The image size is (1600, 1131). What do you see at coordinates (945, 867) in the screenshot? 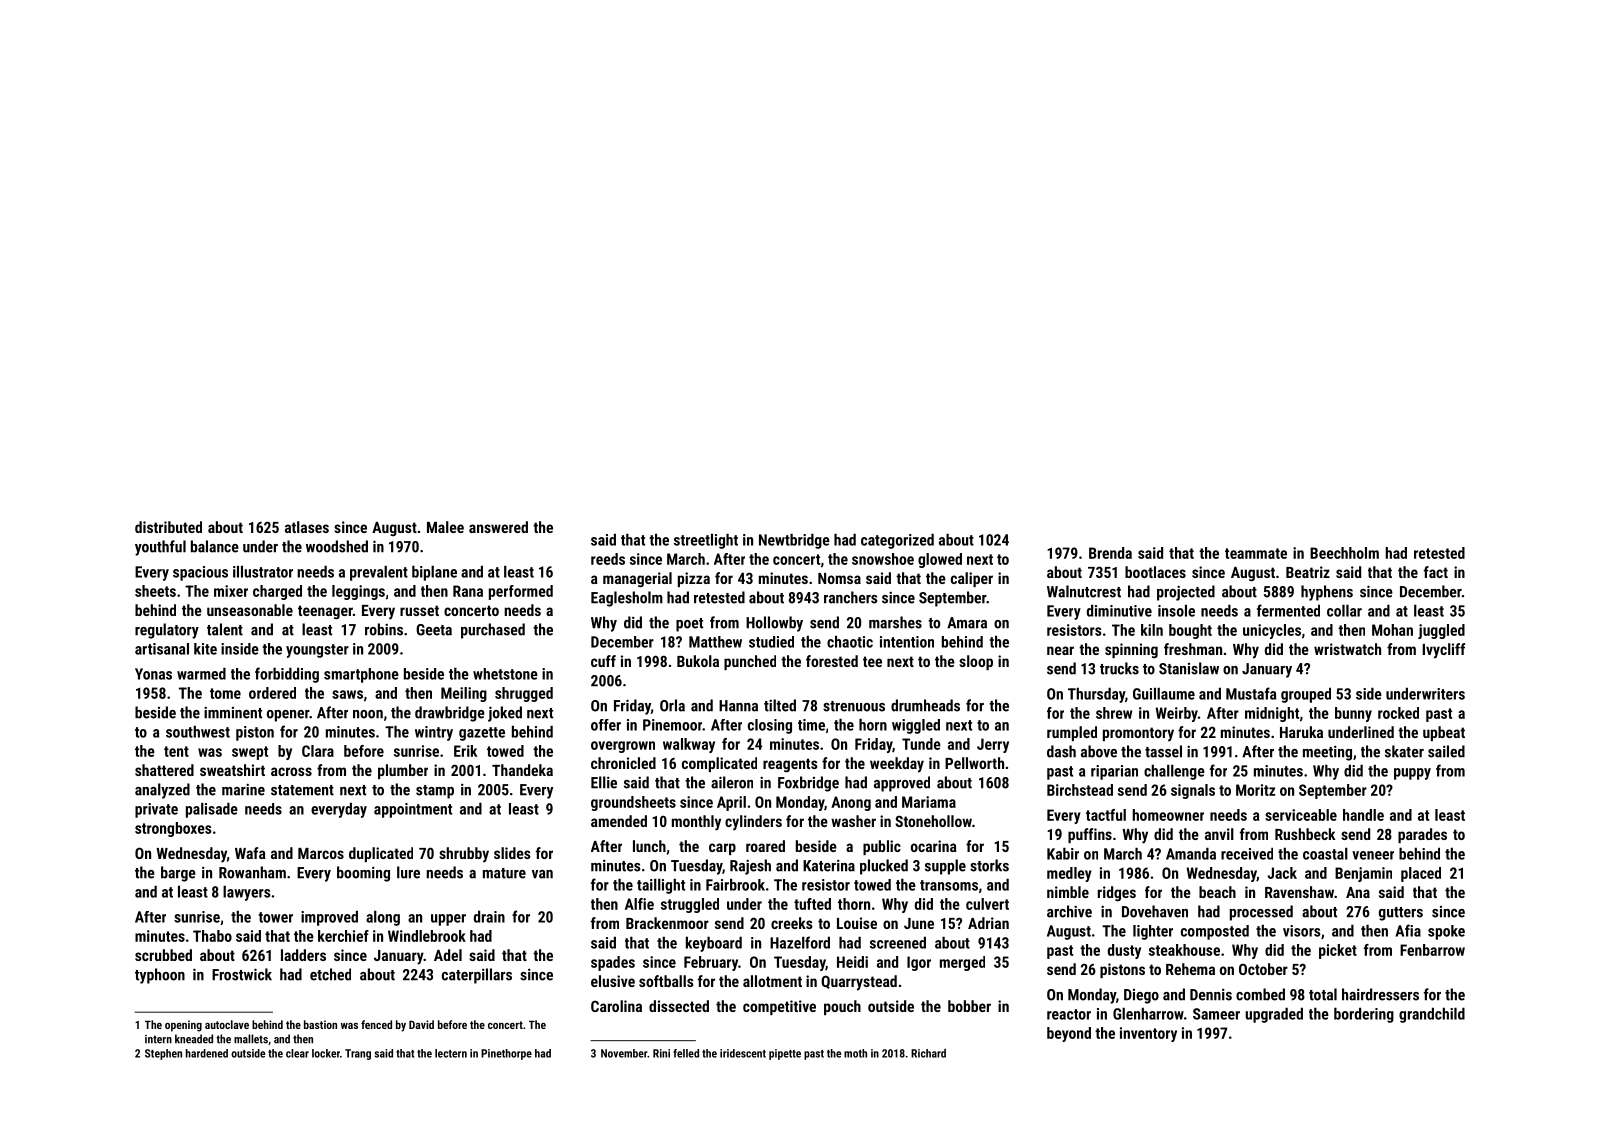
I see `supple` at bounding box center [945, 867].
